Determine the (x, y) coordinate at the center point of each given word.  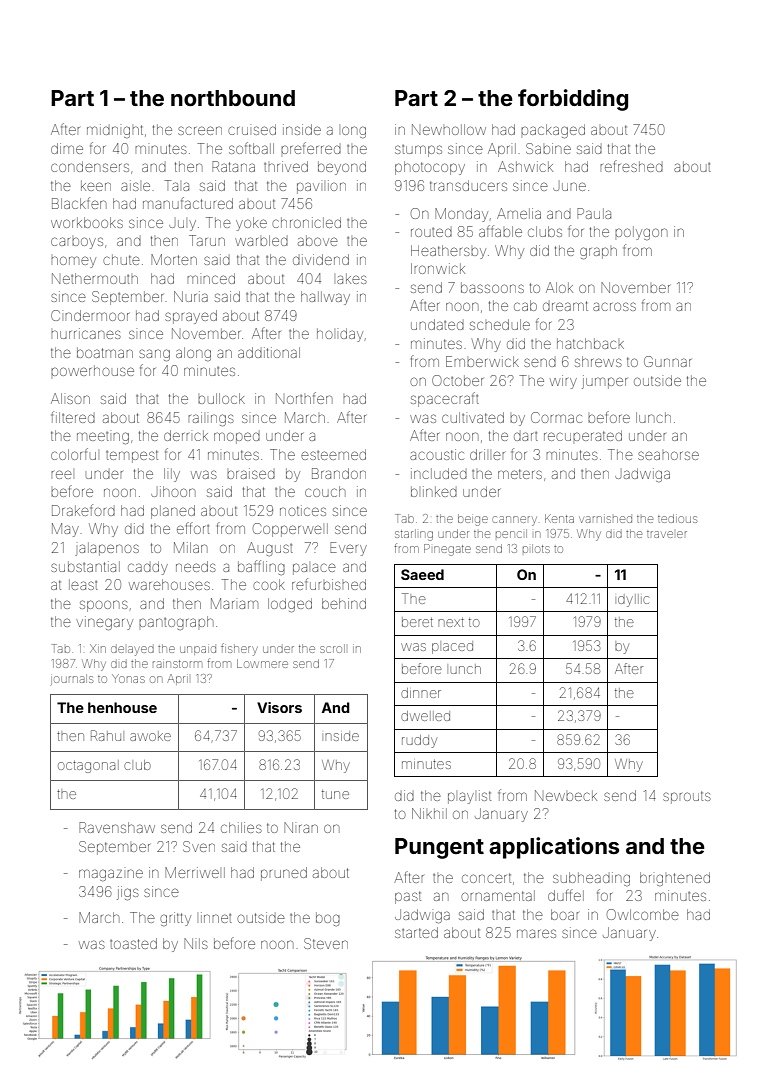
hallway (325, 298)
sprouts (687, 797)
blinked (434, 491)
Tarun (207, 240)
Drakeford (83, 510)
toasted (133, 943)
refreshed (631, 166)
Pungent (439, 848)
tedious (677, 518)
